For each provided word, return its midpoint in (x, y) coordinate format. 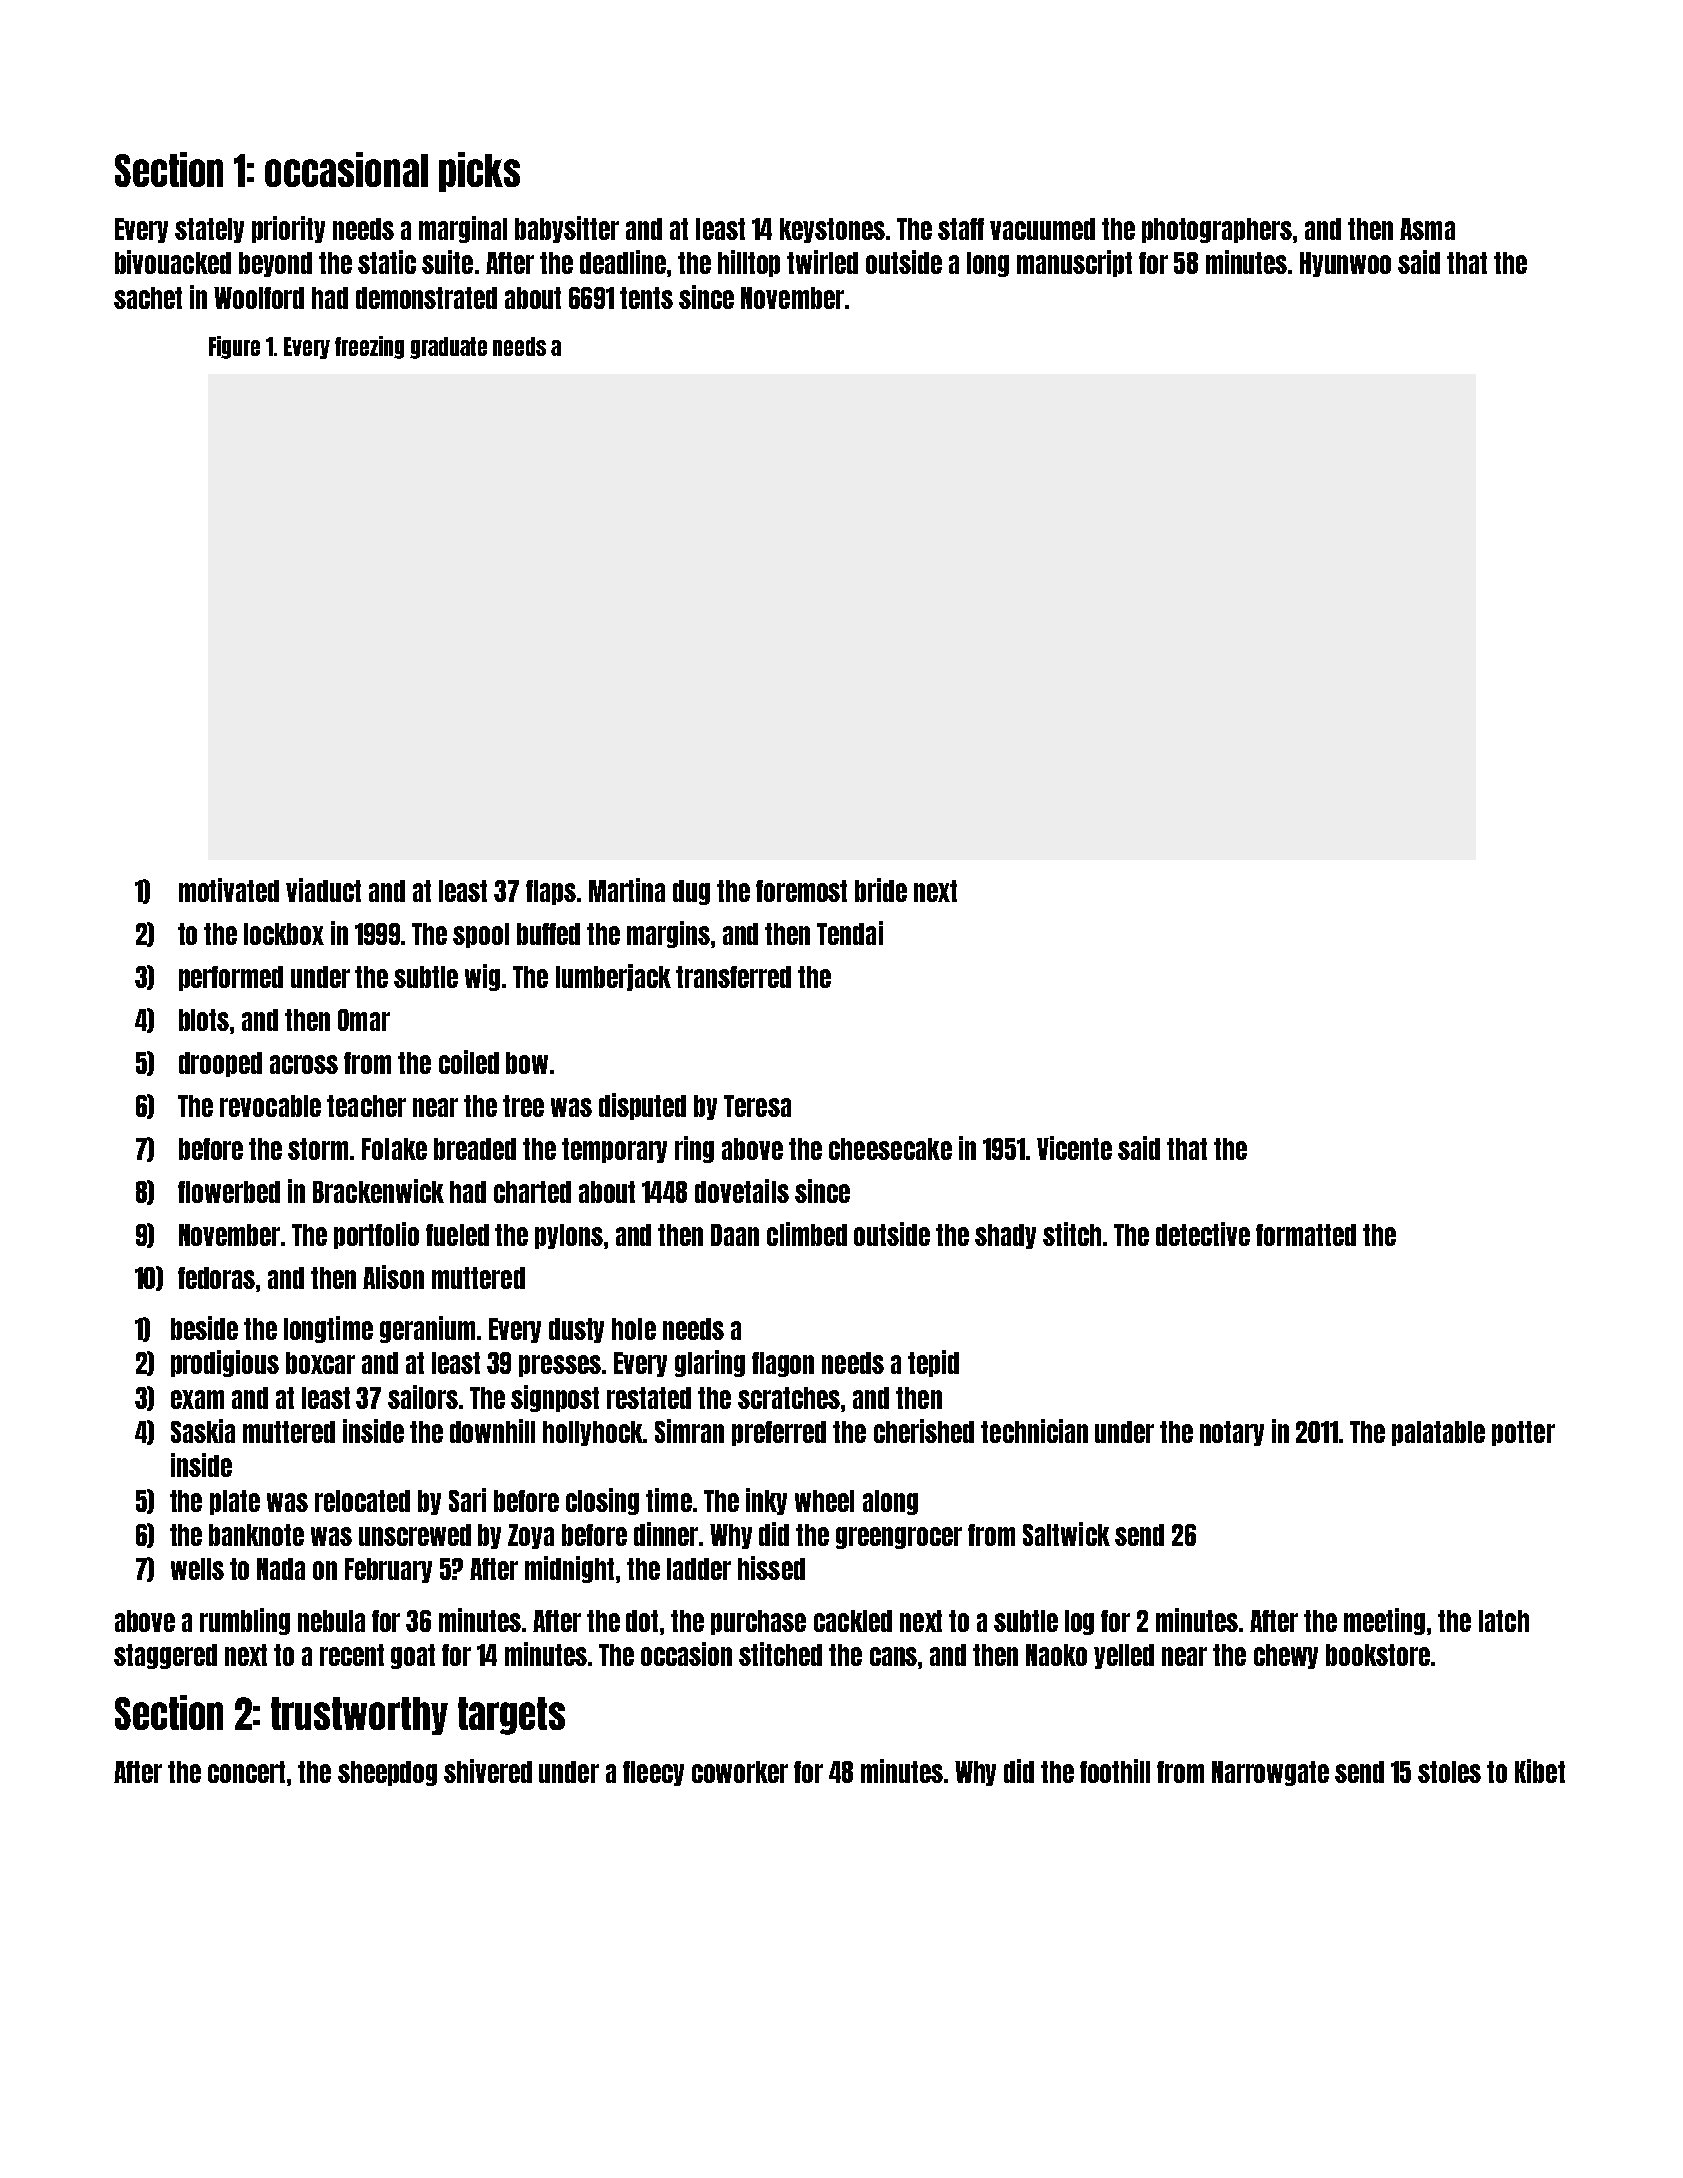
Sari (467, 1500)
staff (961, 229)
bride (881, 890)
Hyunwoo (1345, 264)
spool (481, 935)
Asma (1427, 229)
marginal (463, 229)
